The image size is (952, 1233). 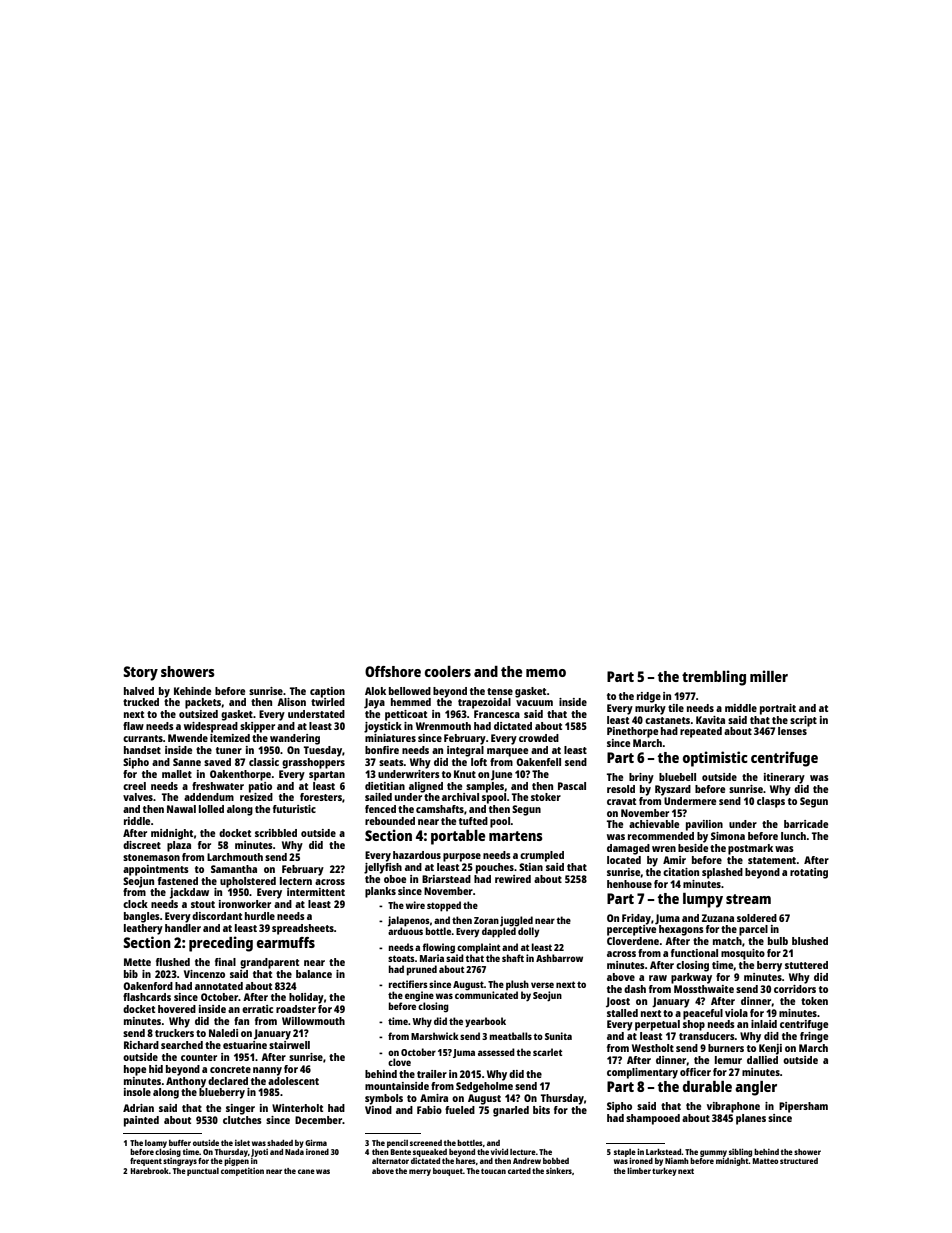 I want to click on Story, so click(x=140, y=673).
